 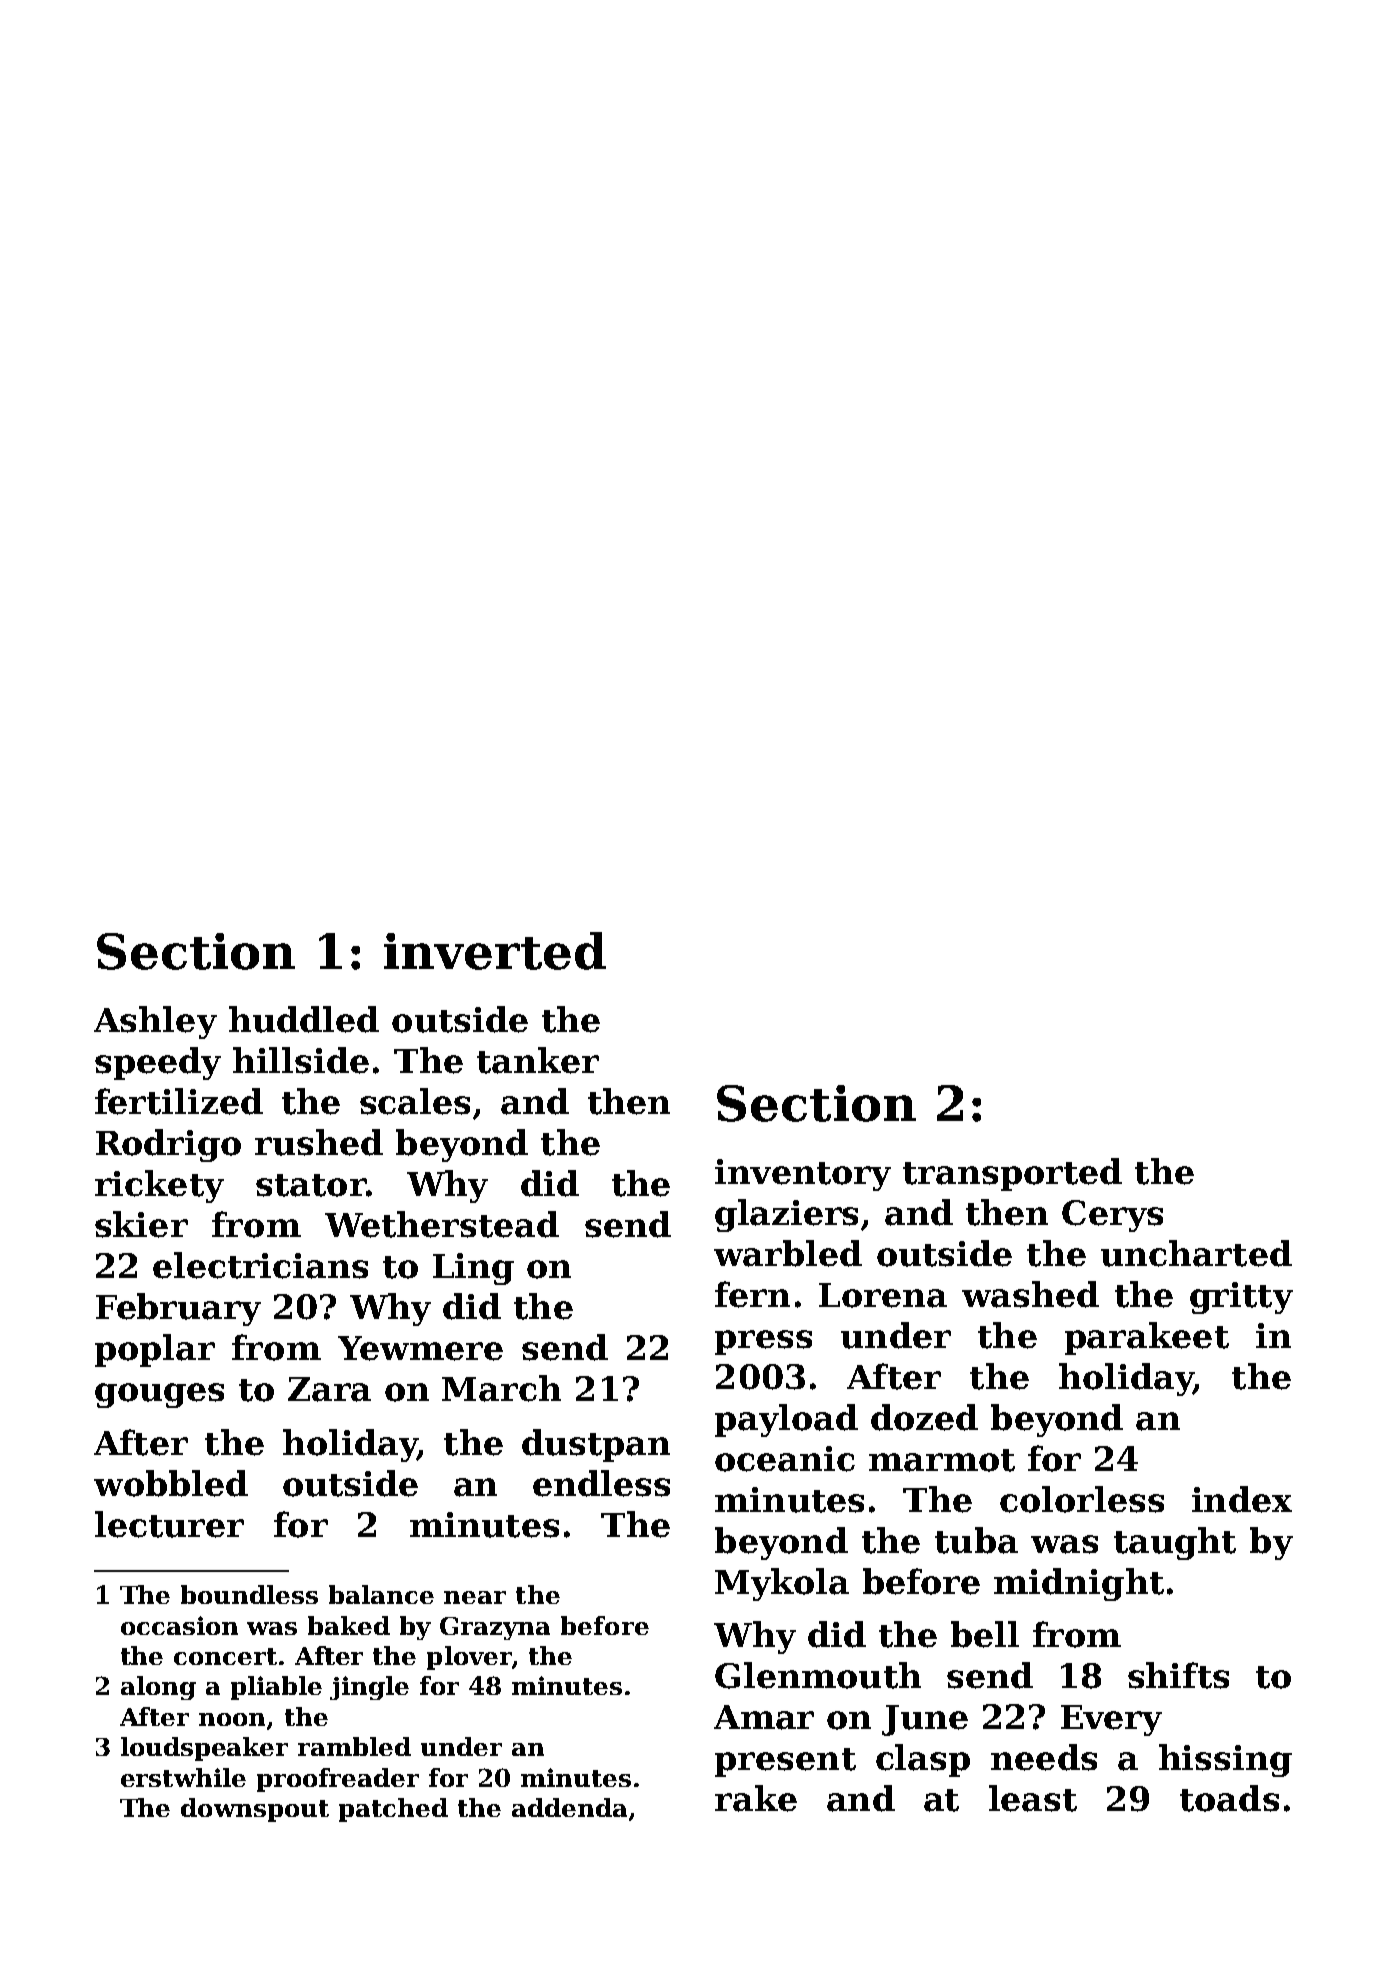 What do you see at coordinates (501, 1388) in the image?
I see `March` at bounding box center [501, 1388].
